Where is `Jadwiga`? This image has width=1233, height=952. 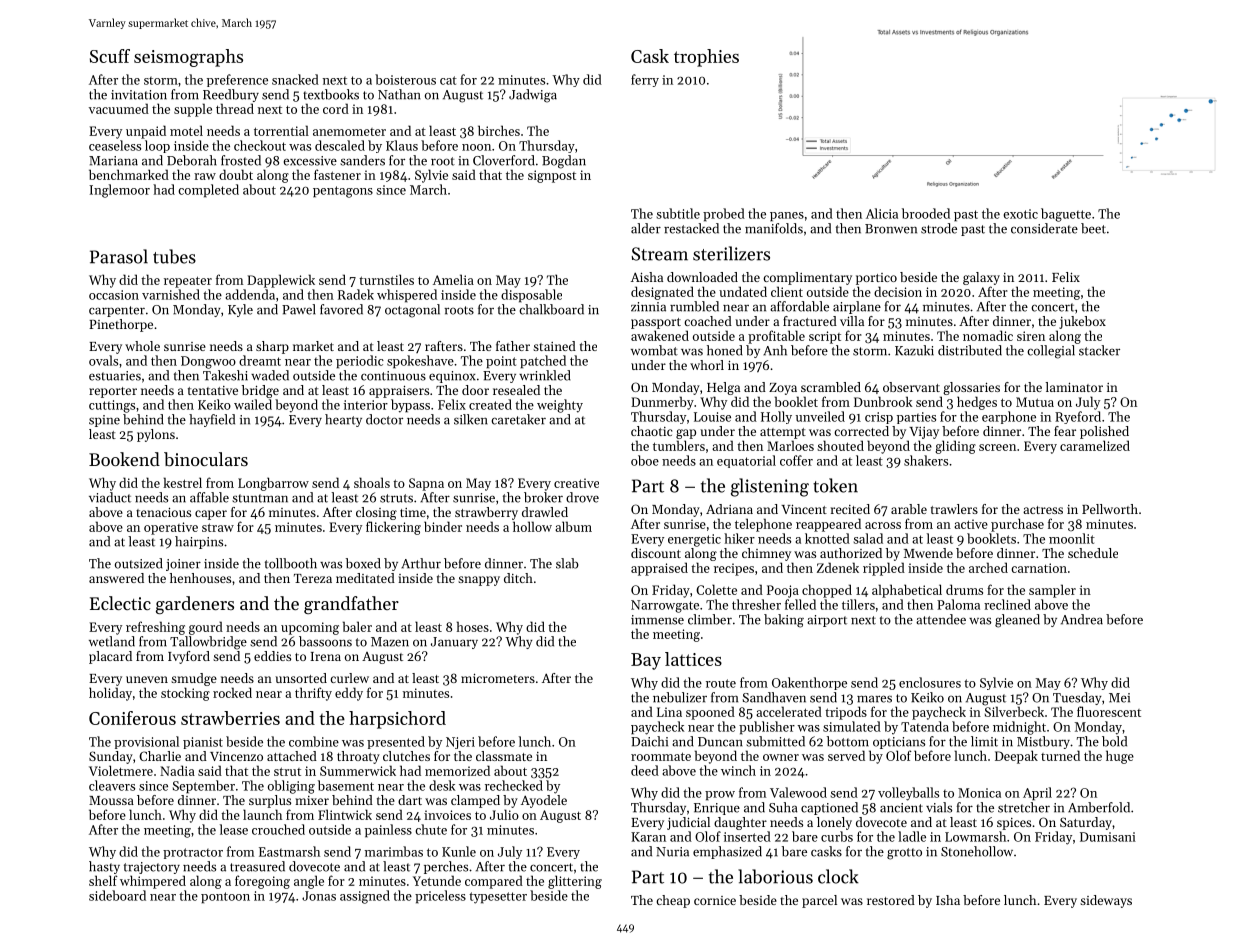
Jadwiga is located at coordinates (533, 96).
